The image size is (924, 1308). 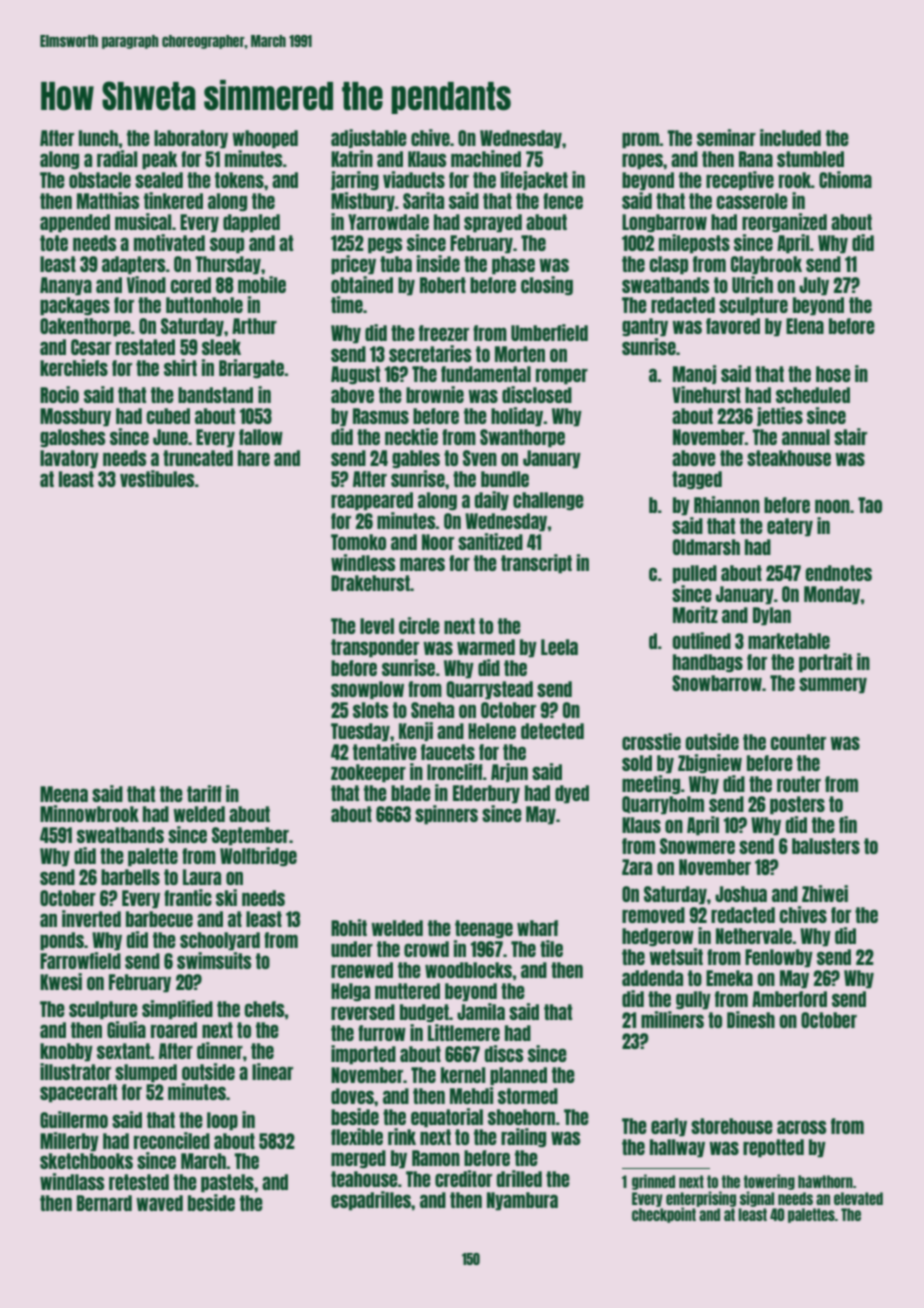 What do you see at coordinates (369, 138) in the page?
I see `adjustable` at bounding box center [369, 138].
